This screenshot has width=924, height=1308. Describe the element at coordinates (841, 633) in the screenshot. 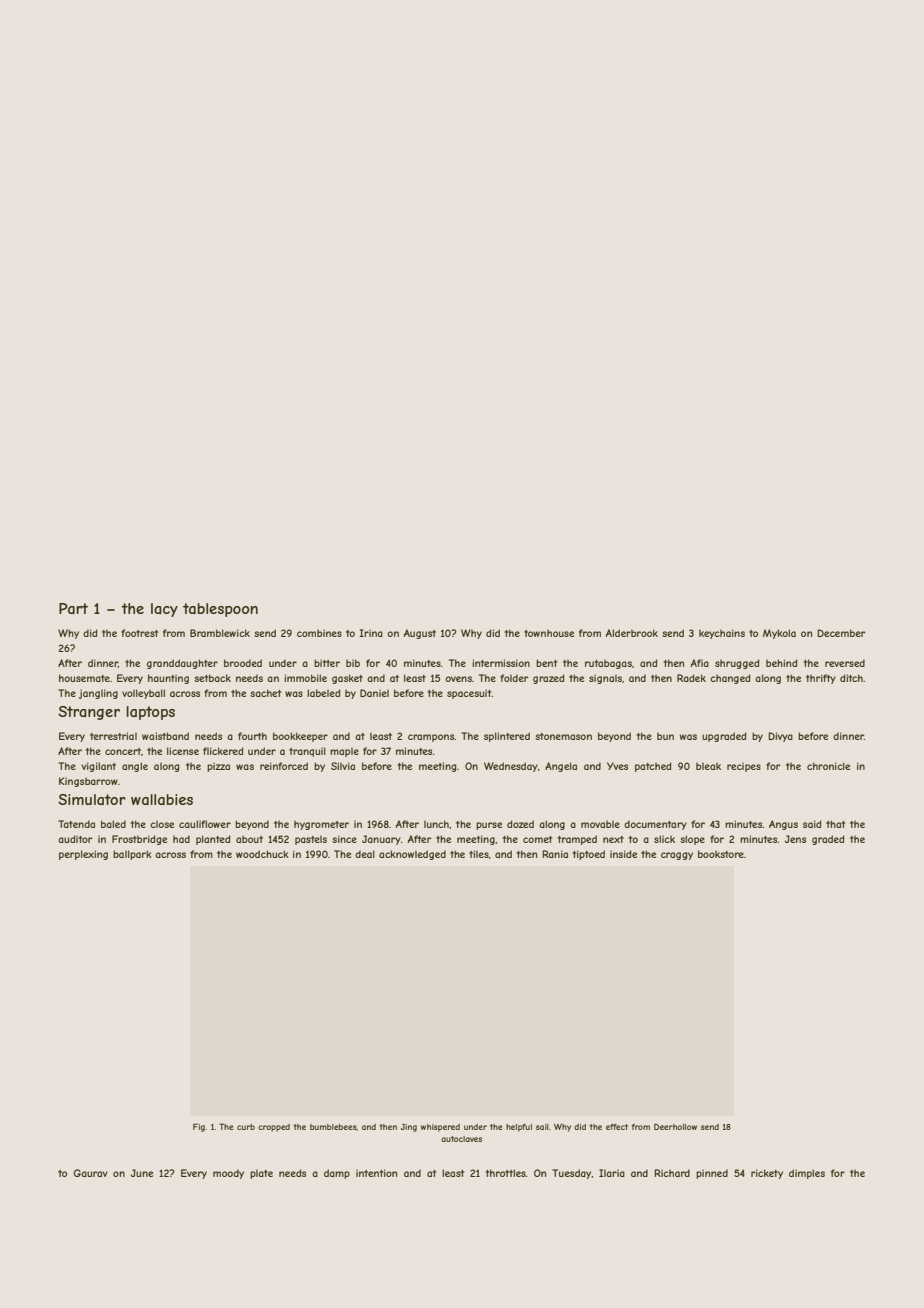

I see `December` at that location.
